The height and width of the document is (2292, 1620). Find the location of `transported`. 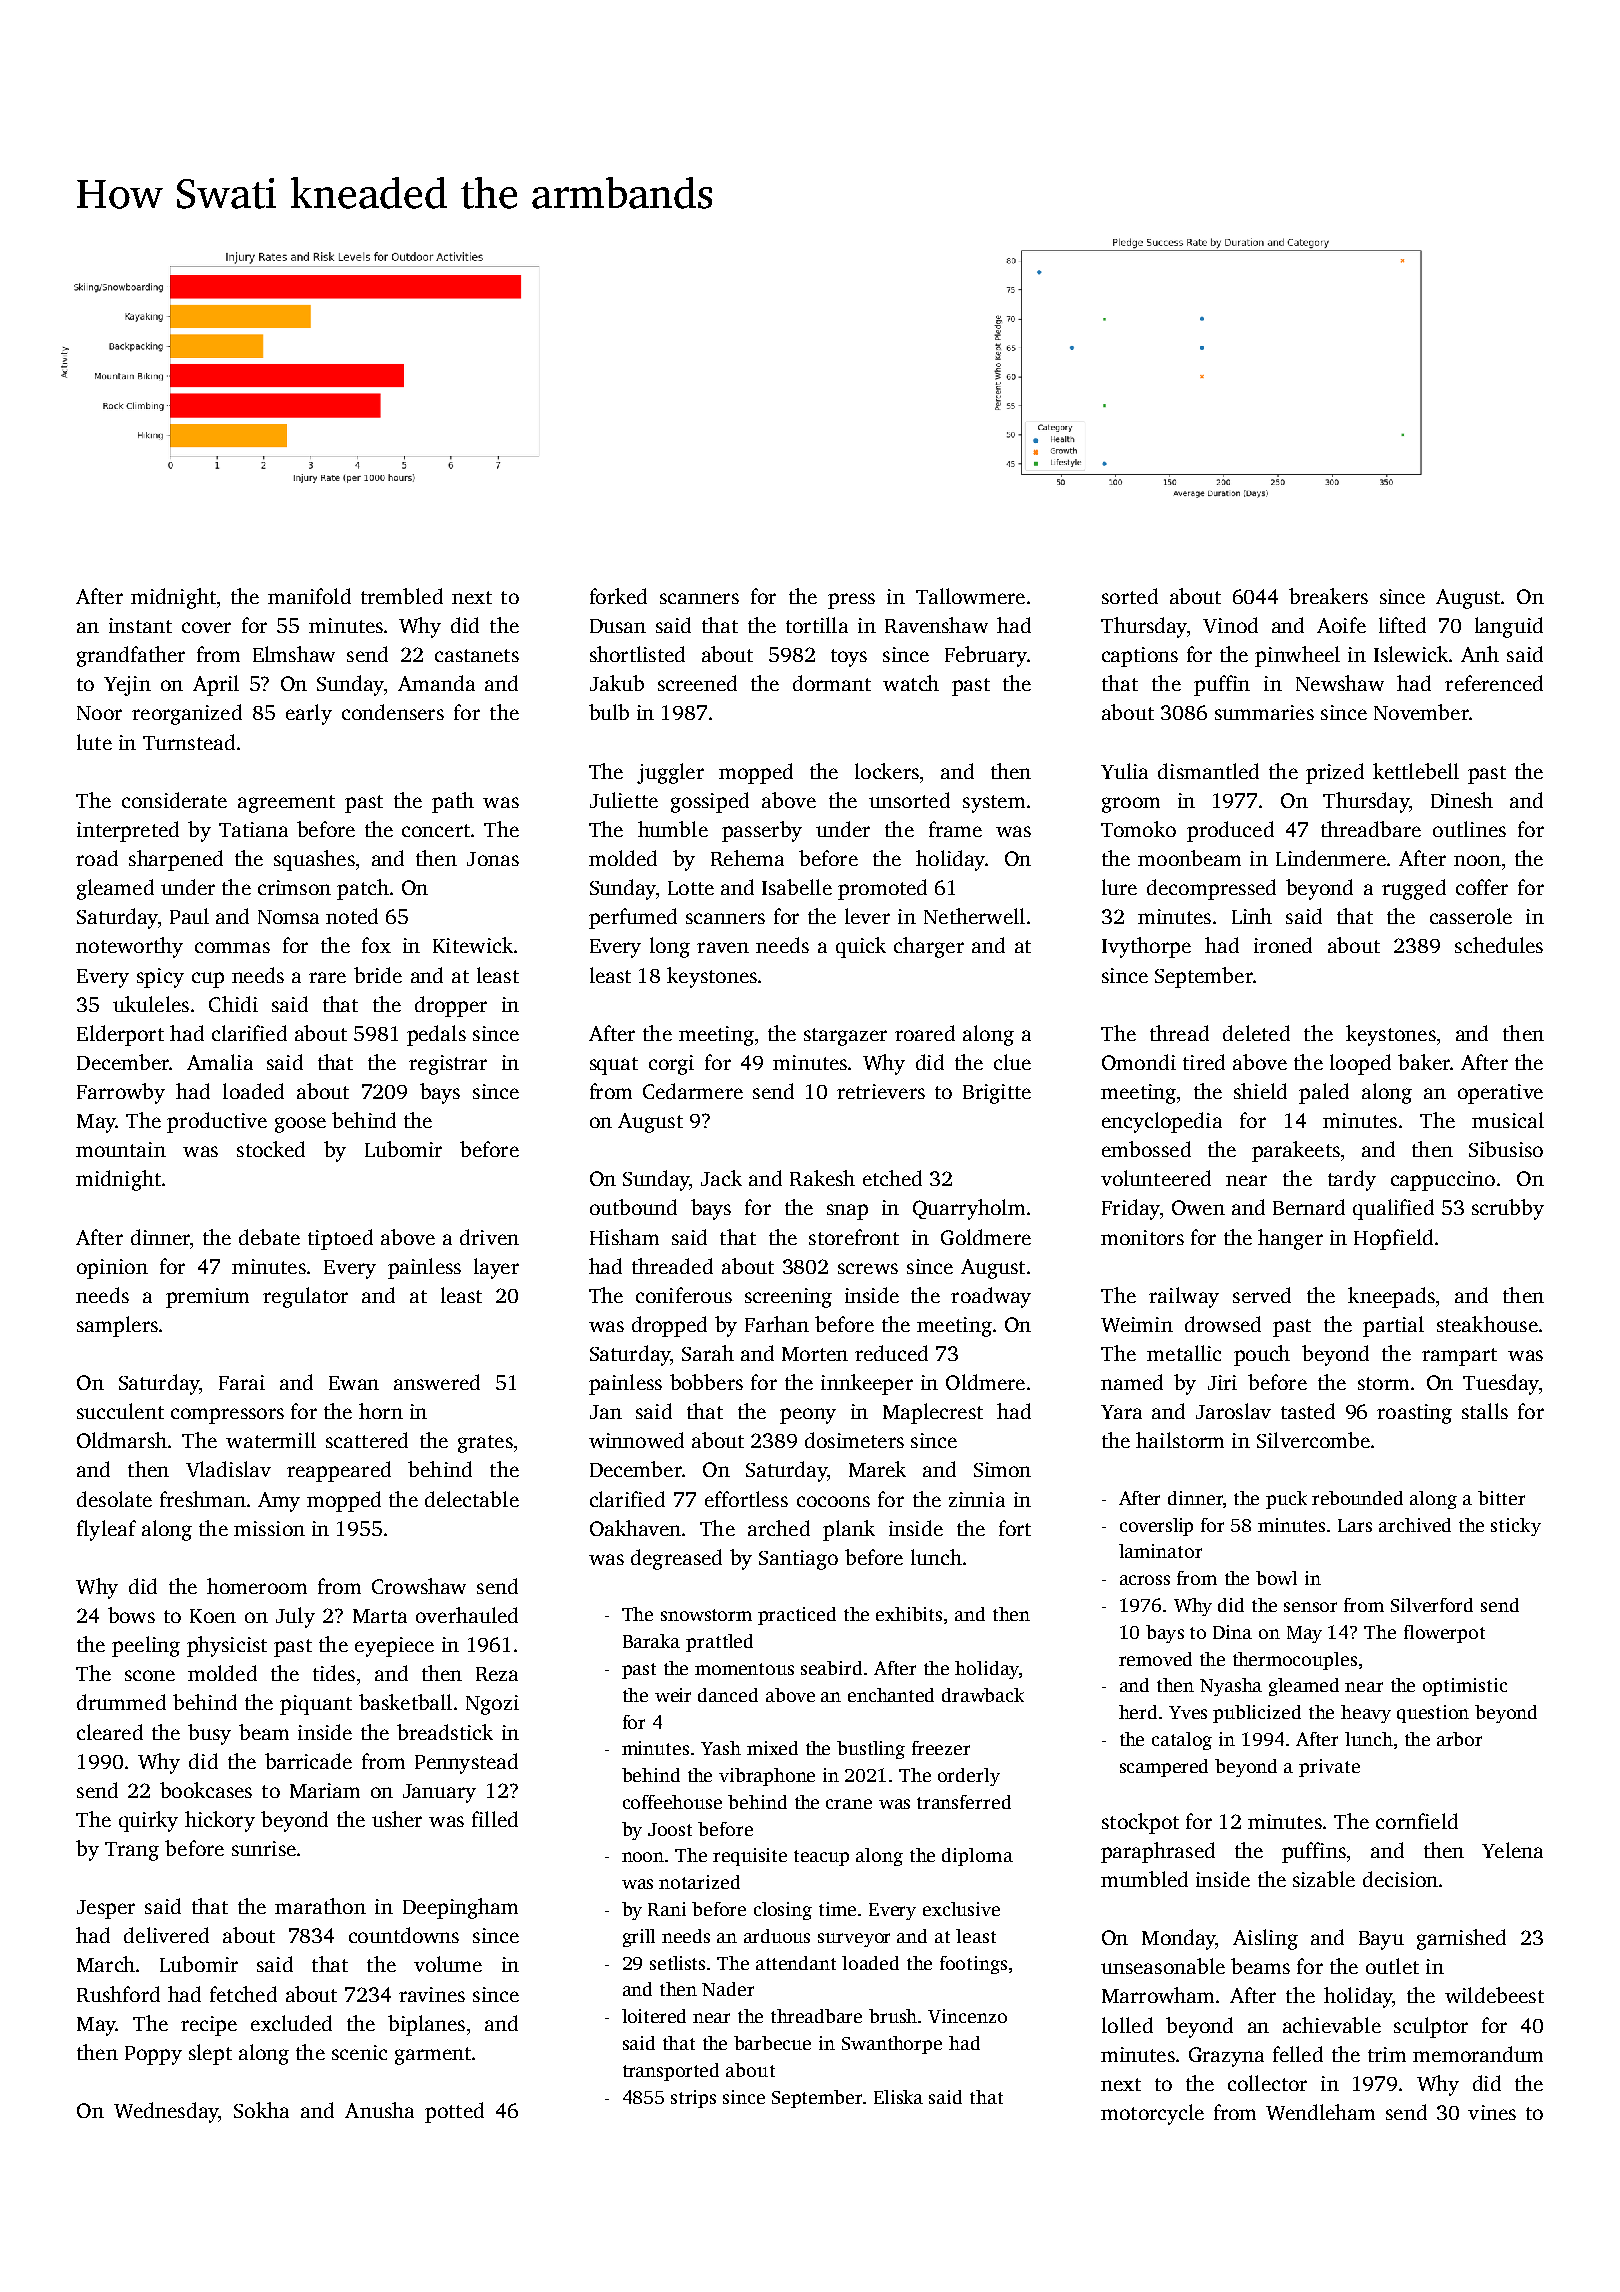

transported is located at coordinates (671, 2072).
